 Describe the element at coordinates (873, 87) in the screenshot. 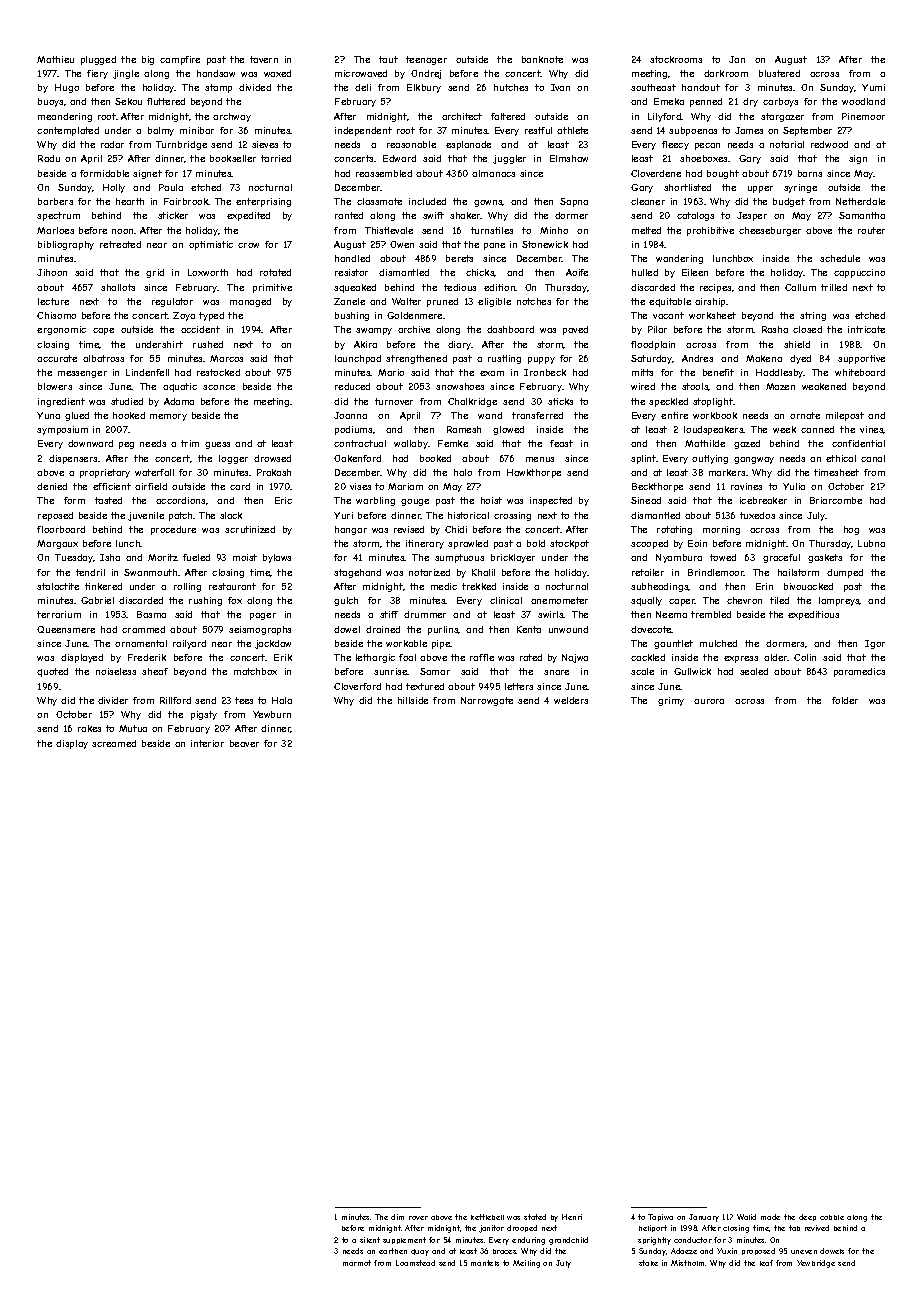

I see `Yumi` at that location.
